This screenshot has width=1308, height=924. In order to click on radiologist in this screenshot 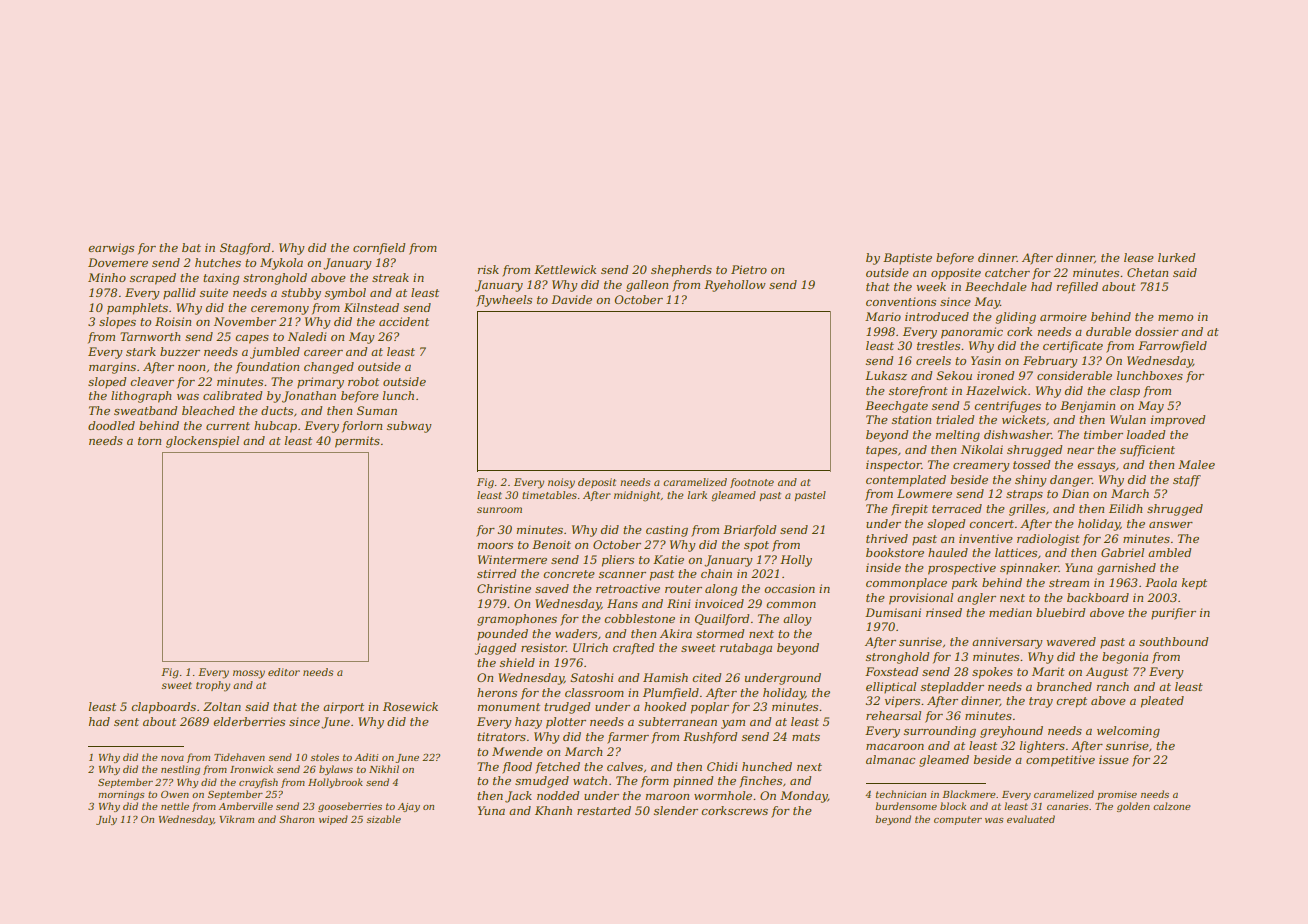, I will do `click(1048, 540)`.
